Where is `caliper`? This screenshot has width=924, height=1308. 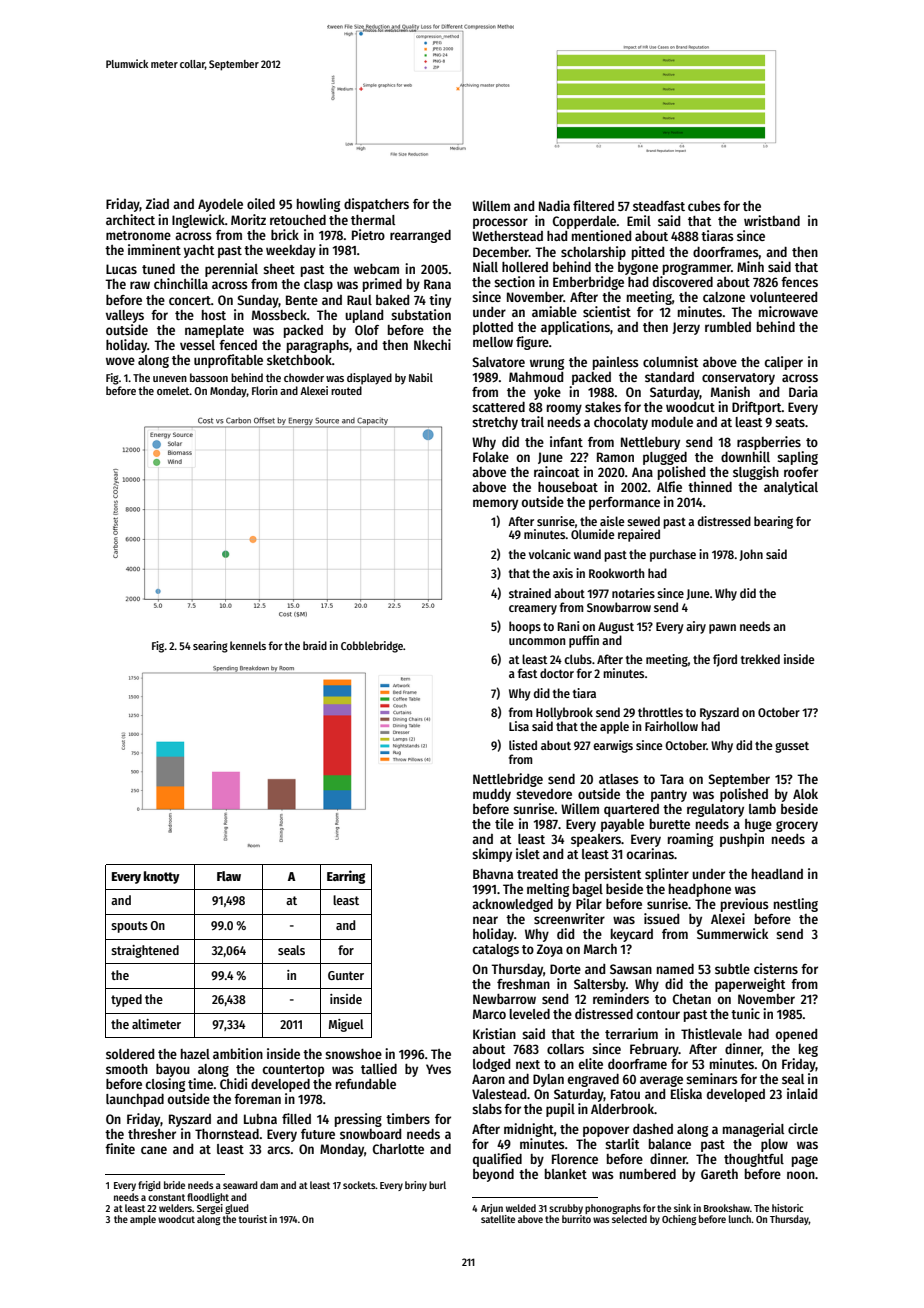 caliper is located at coordinates (784, 363).
